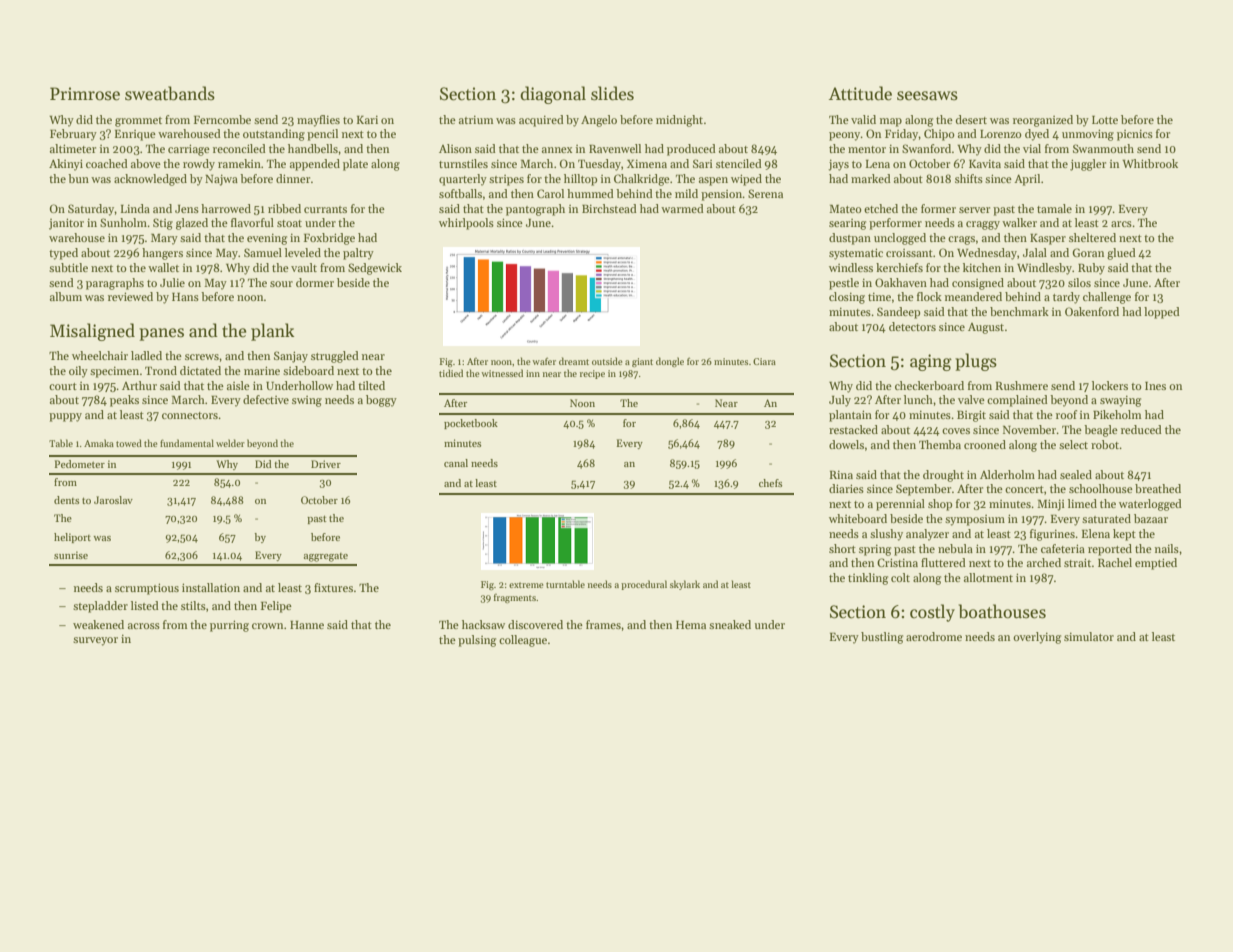  What do you see at coordinates (871, 178) in the image?
I see `marked` at bounding box center [871, 178].
